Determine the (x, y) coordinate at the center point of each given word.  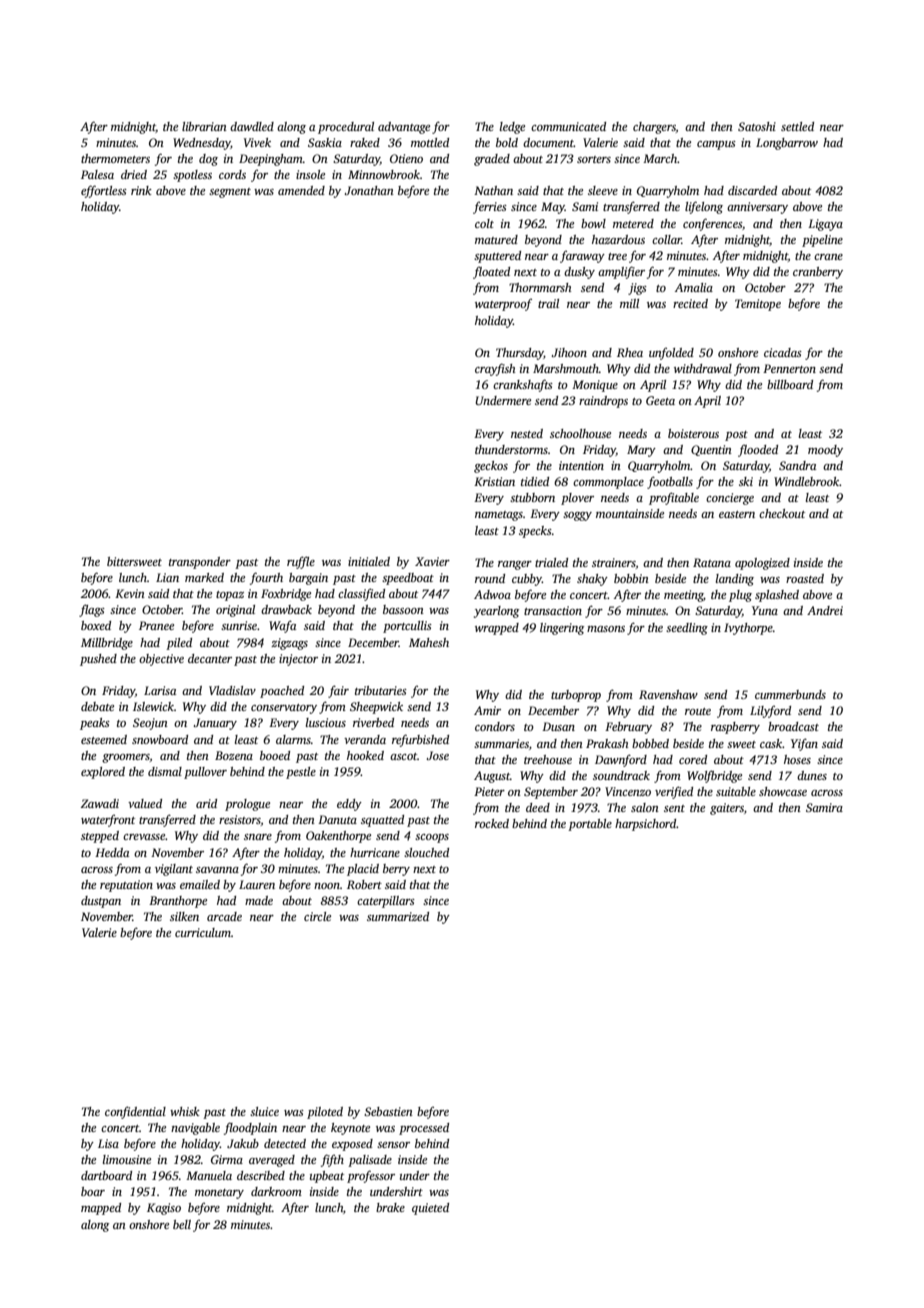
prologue (247, 805)
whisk (185, 1111)
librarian (204, 126)
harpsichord (646, 825)
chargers (654, 128)
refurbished (420, 740)
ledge (512, 128)
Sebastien (388, 1111)
